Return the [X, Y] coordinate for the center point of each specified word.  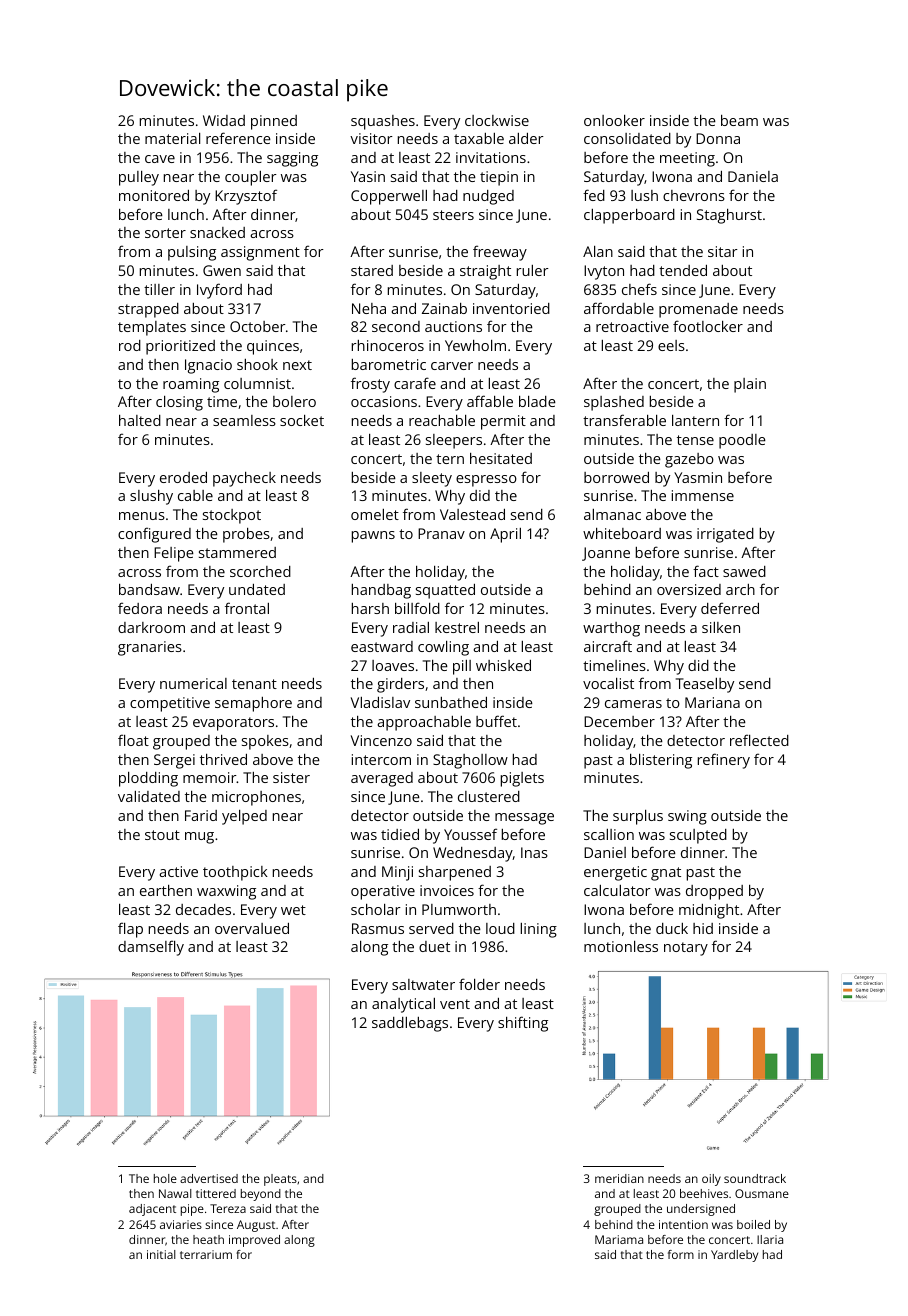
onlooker [614, 120]
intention [683, 1224]
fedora [140, 608]
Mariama [619, 1239]
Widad [224, 120]
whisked [503, 665]
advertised [209, 1178]
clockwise [497, 120]
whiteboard [622, 533]
